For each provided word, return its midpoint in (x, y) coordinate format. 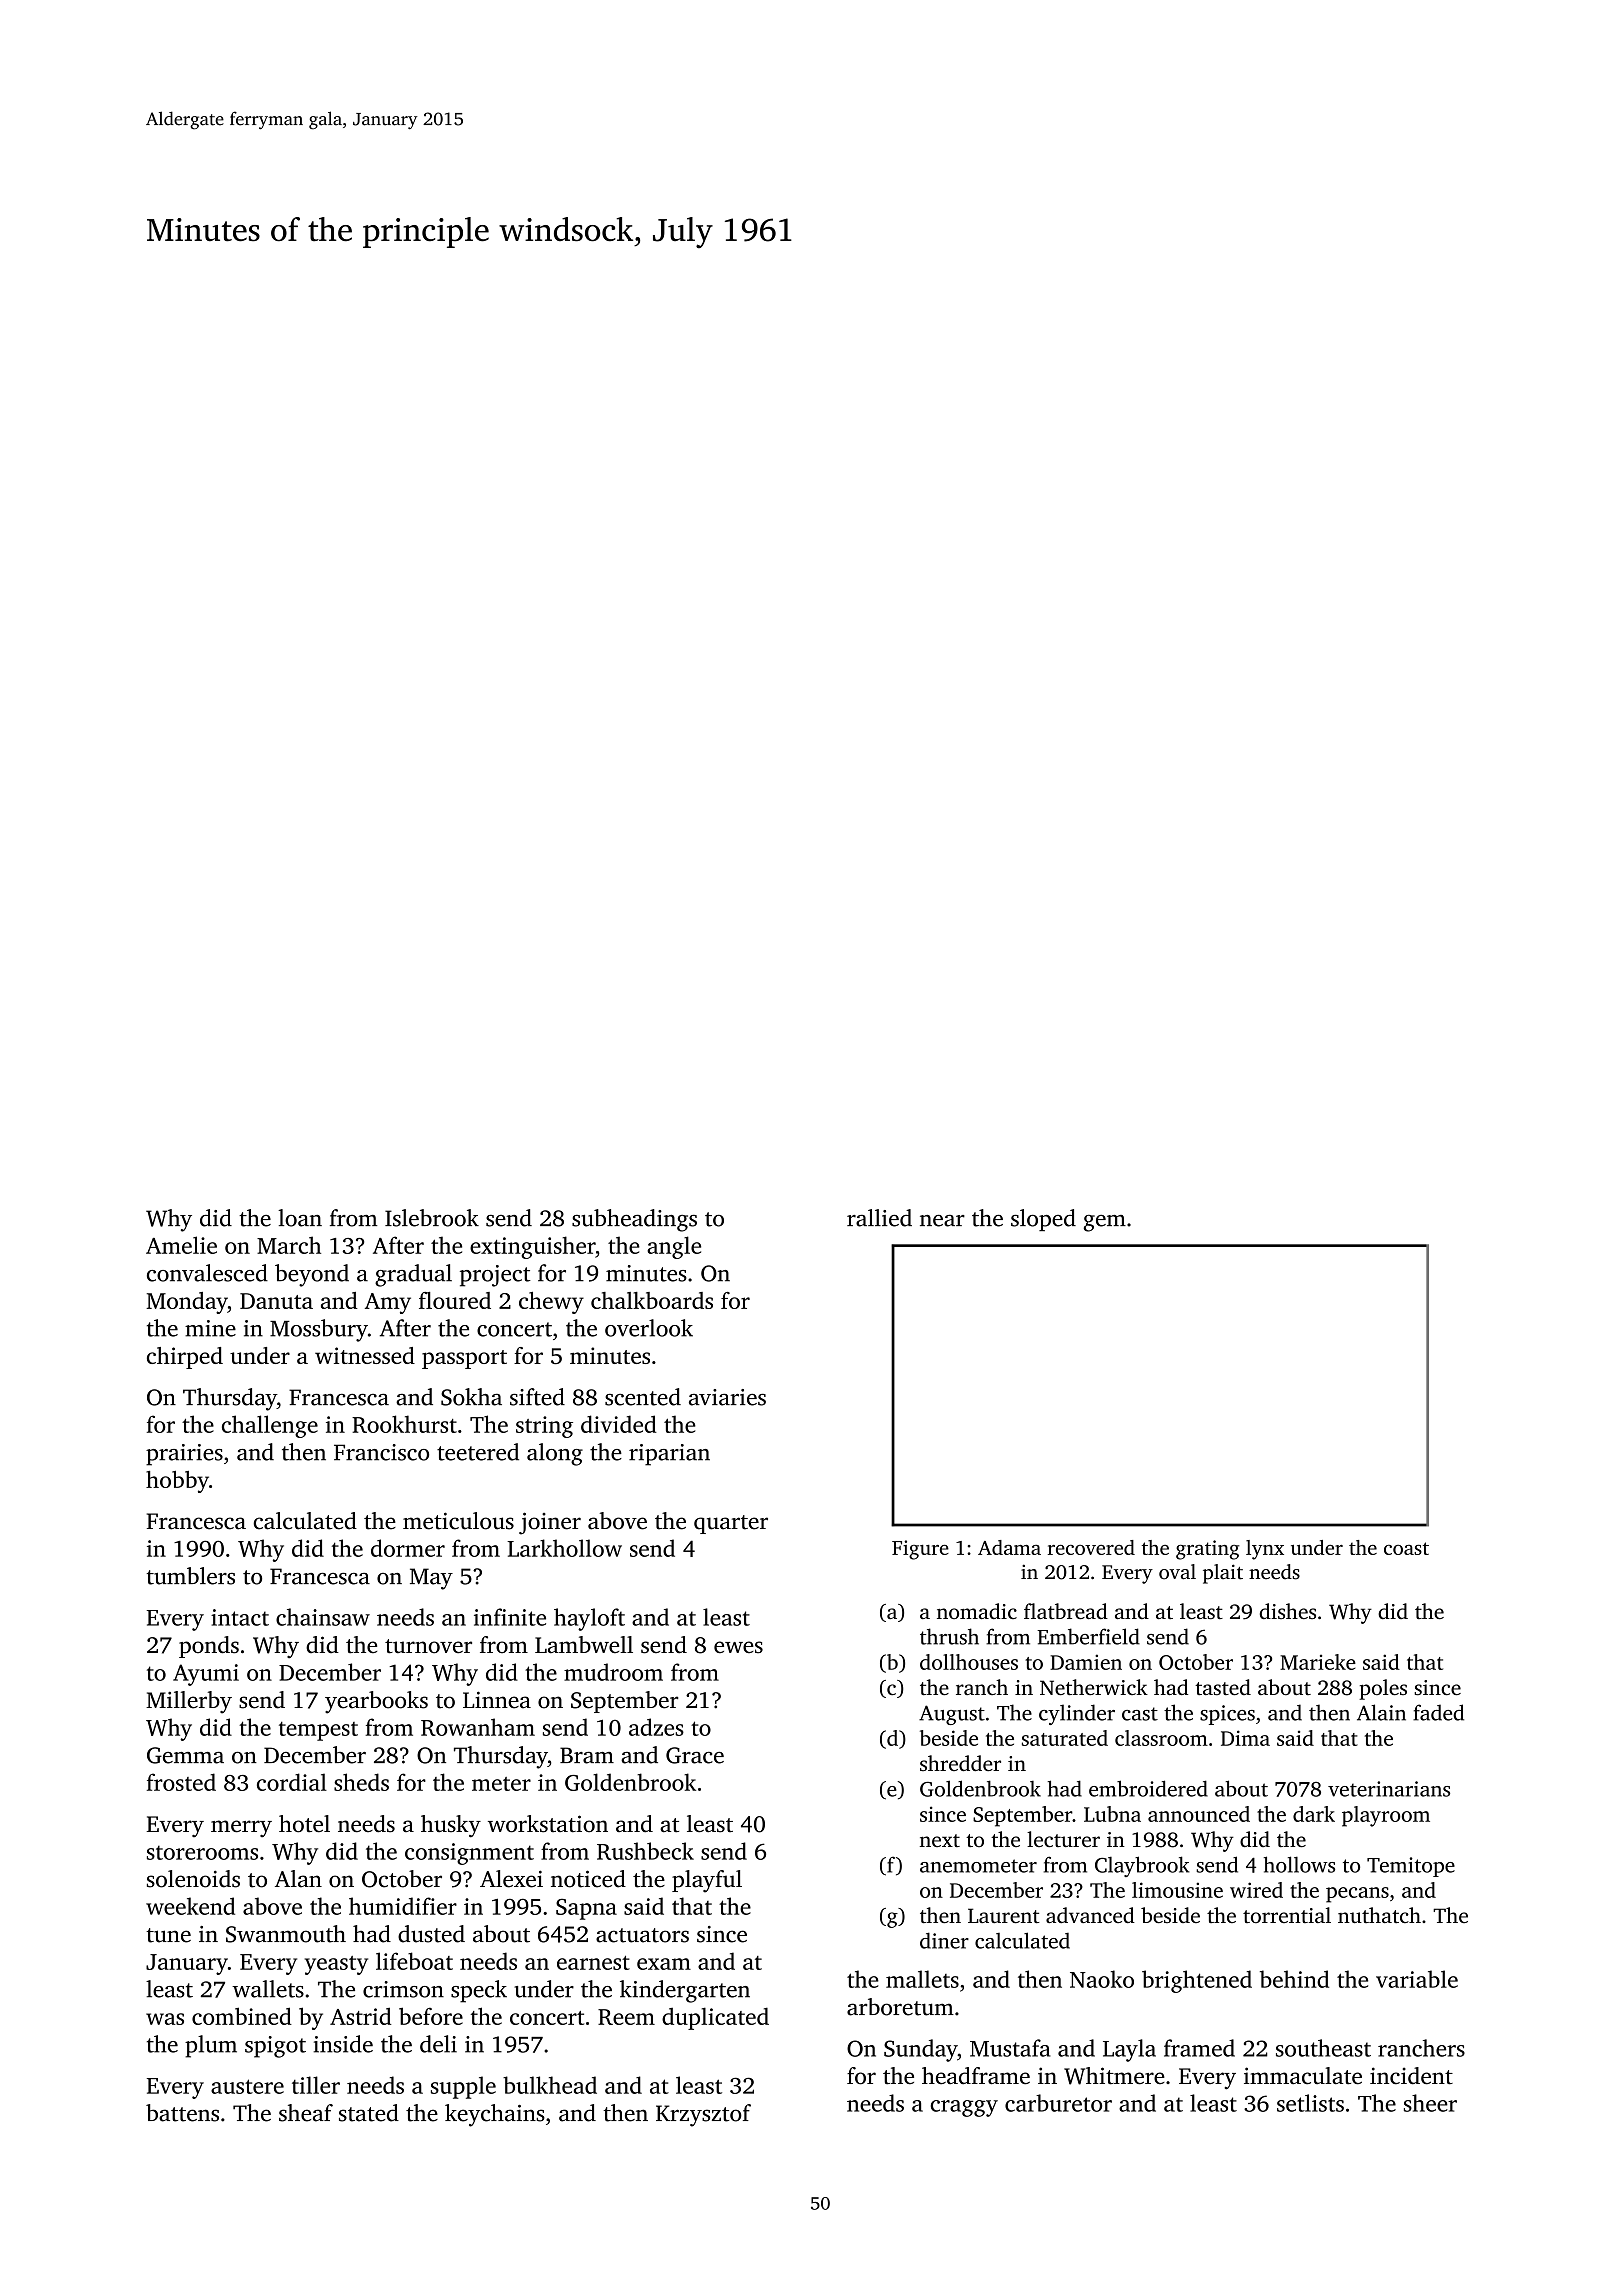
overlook (649, 1328)
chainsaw (323, 1617)
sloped (1043, 1220)
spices (1227, 1715)
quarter (731, 1524)
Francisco (381, 1452)
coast (1406, 1548)
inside (343, 2044)
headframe (976, 2076)
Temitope (1411, 1867)
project (495, 1276)
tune (168, 1935)
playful (707, 1881)
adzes (656, 1727)
